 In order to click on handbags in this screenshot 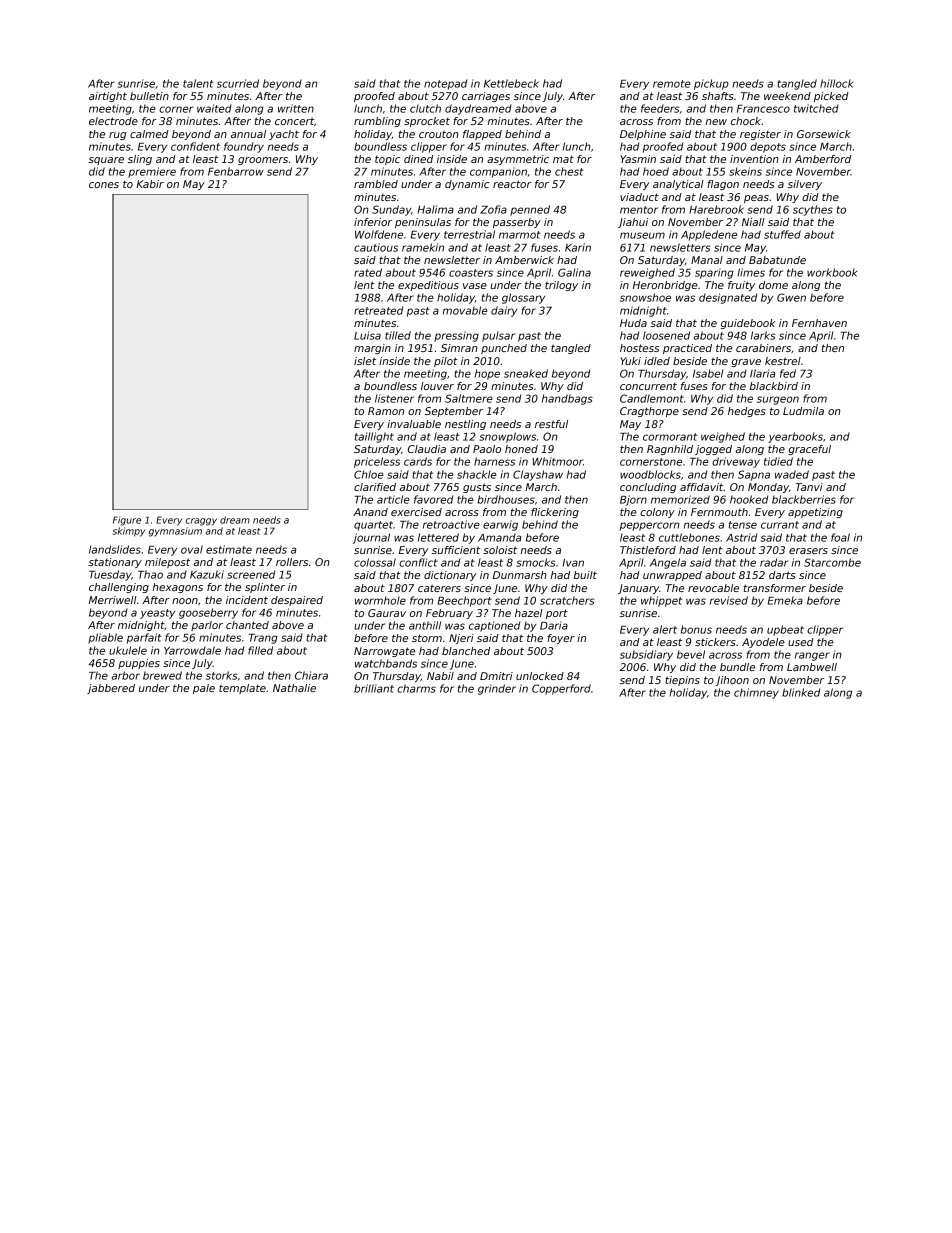, I will do `click(567, 399)`.
